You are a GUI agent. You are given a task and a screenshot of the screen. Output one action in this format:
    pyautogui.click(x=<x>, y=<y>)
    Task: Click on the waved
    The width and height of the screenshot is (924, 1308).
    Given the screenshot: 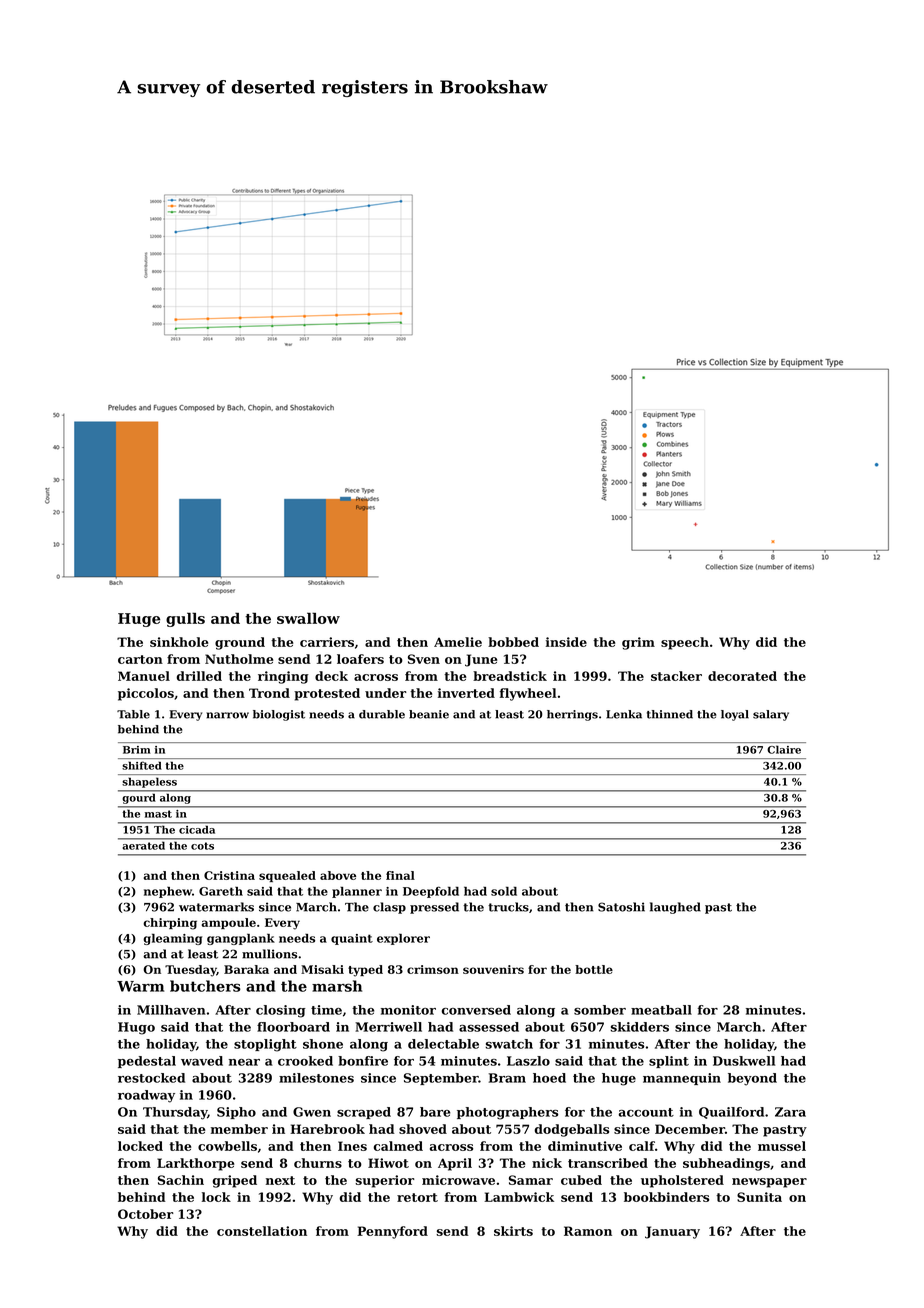 What is the action you would take?
    pyautogui.click(x=202, y=1061)
